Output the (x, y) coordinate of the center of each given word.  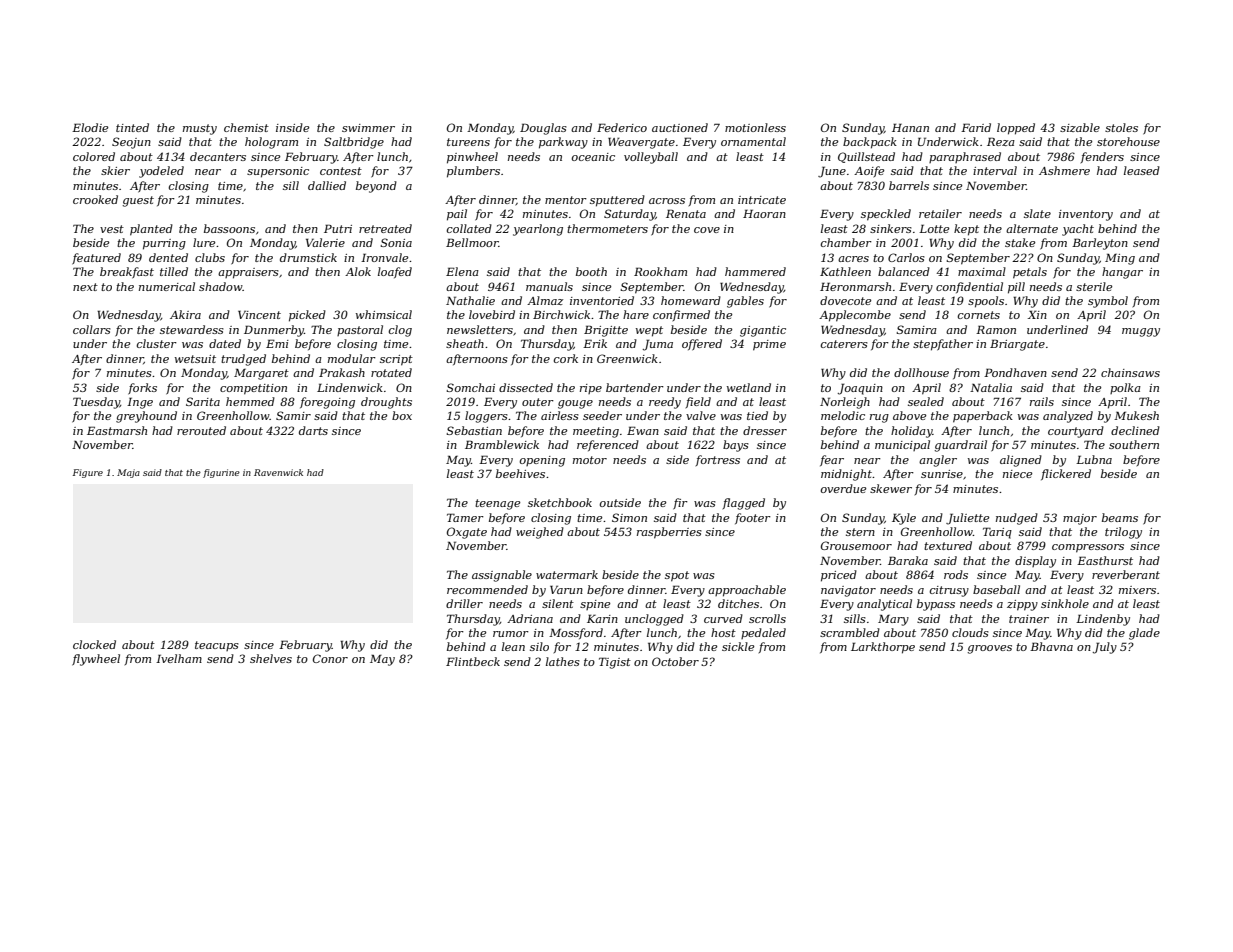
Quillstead (866, 157)
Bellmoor (472, 242)
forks (142, 389)
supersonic (278, 172)
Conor (330, 658)
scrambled (850, 632)
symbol (1108, 302)
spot (677, 576)
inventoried (602, 300)
